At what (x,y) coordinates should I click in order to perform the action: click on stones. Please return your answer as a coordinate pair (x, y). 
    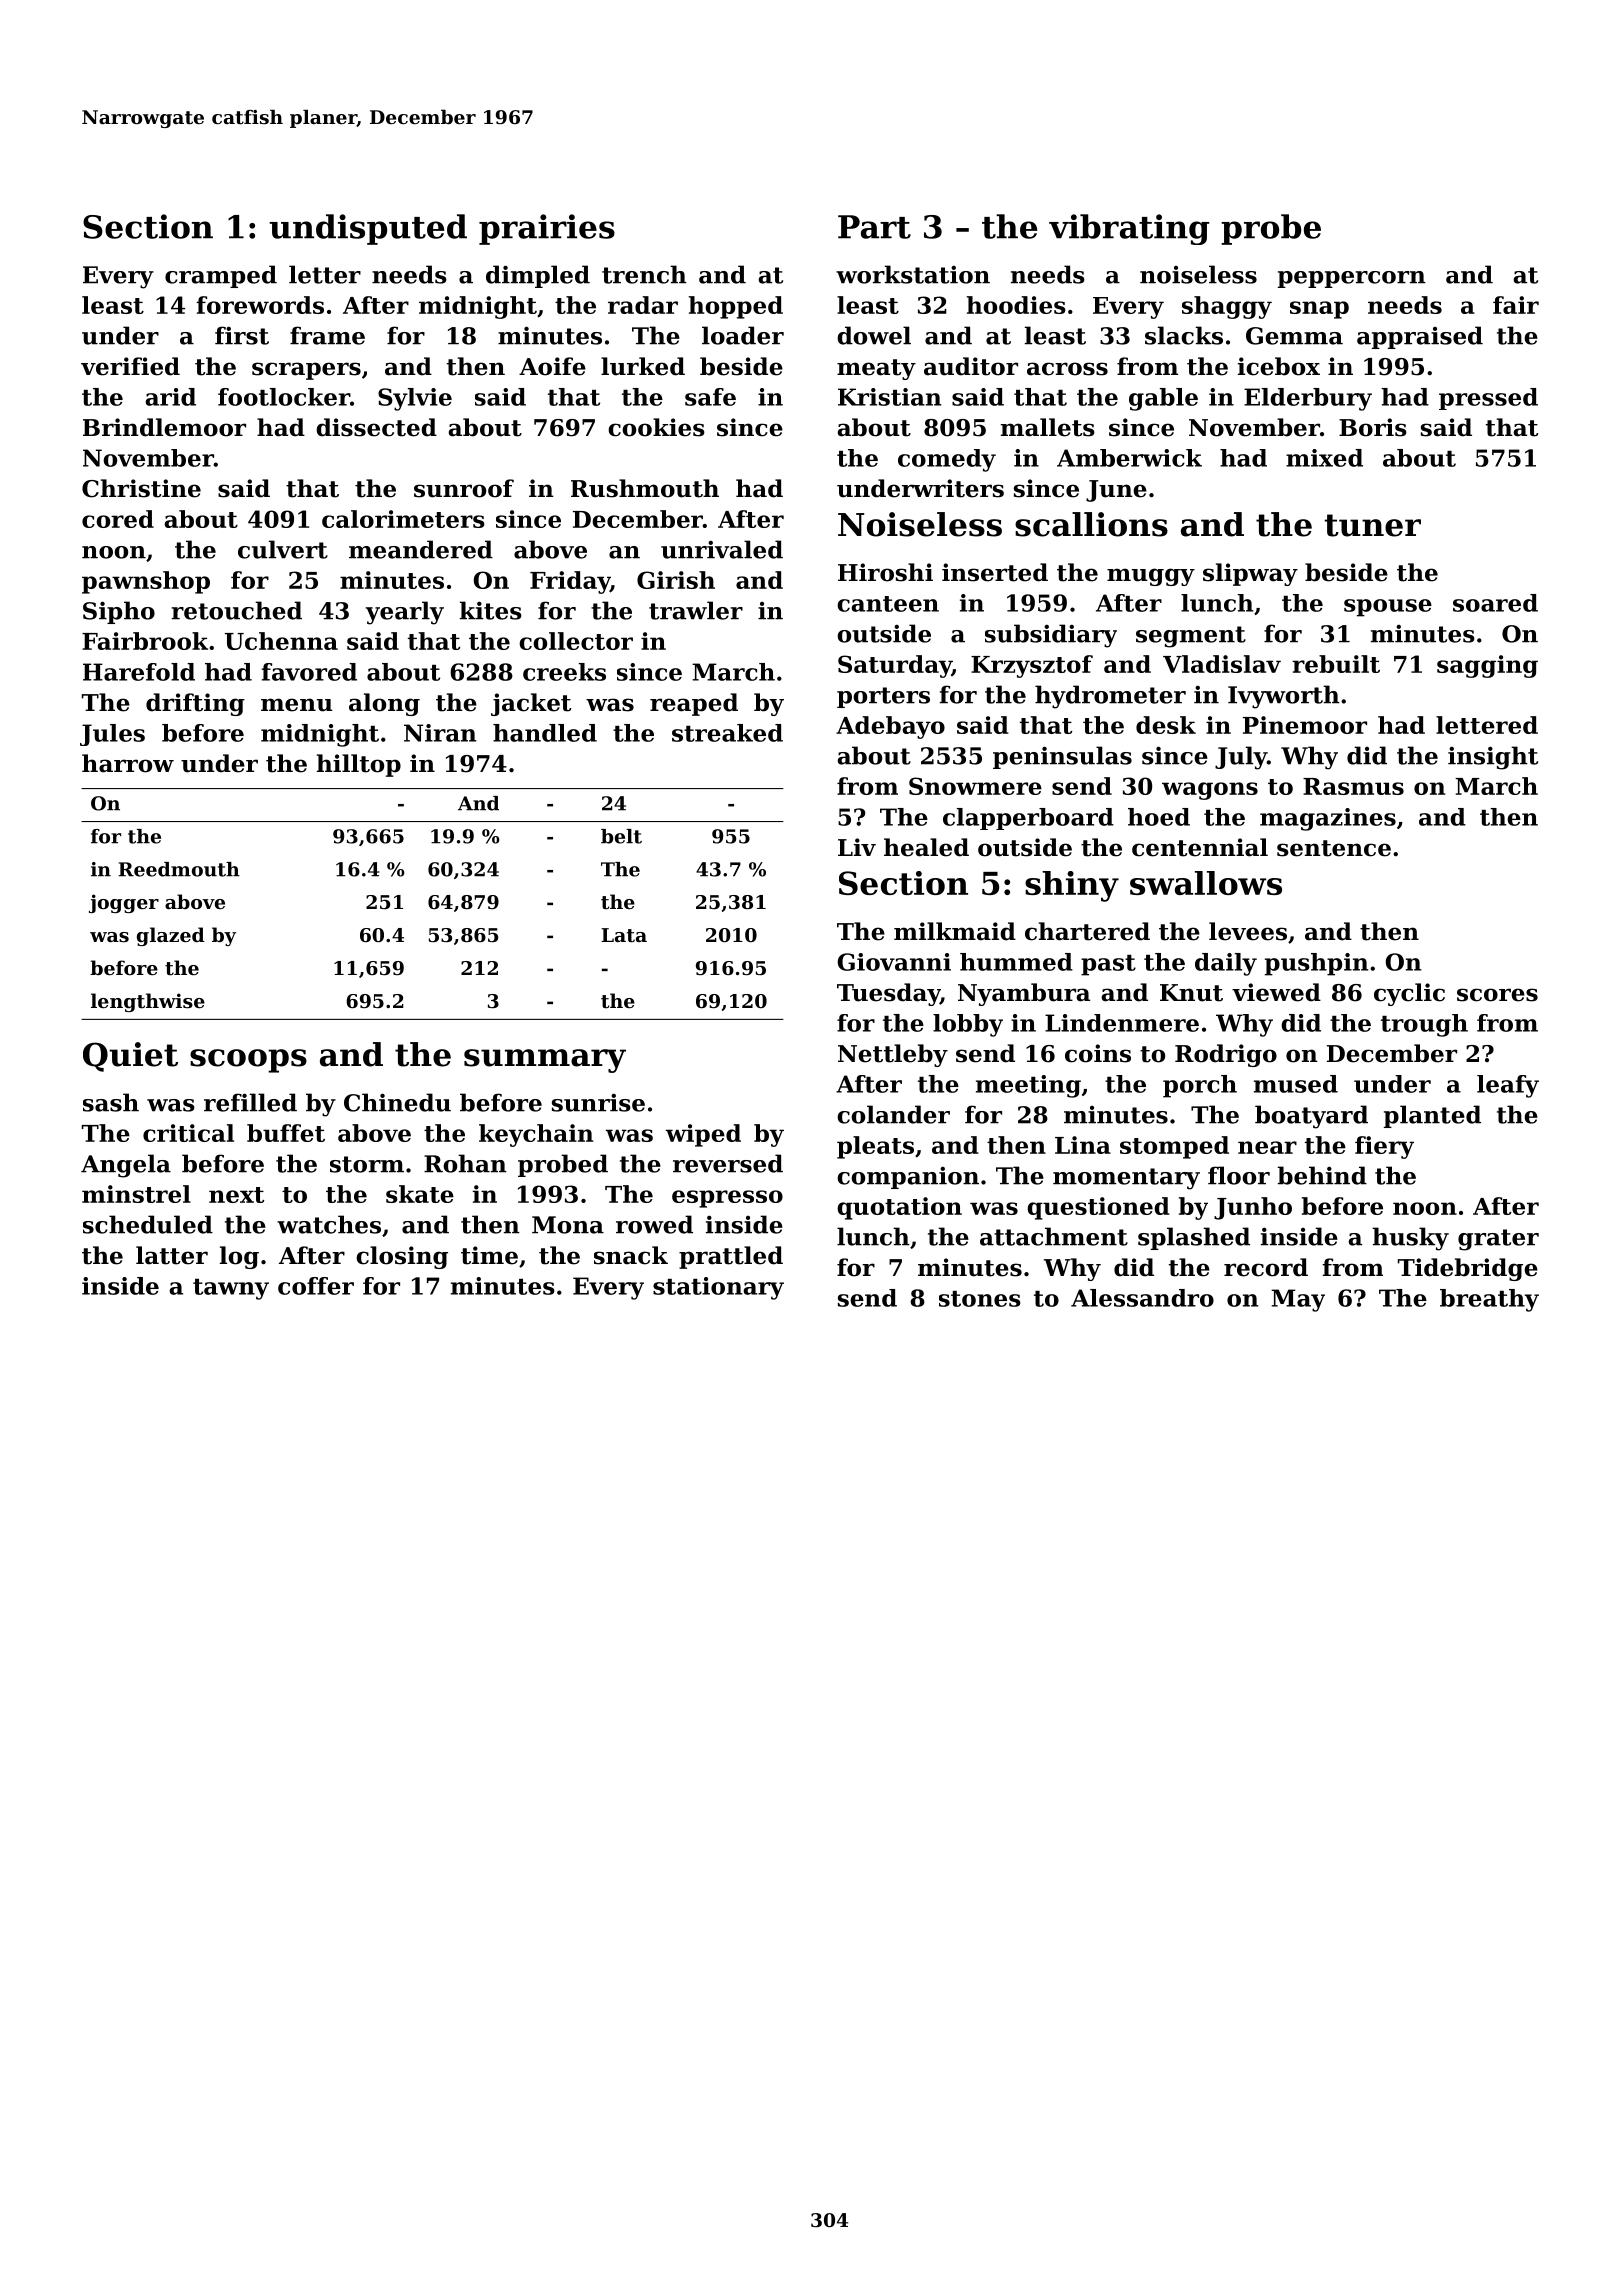
    Looking at the image, I should click on (980, 1299).
